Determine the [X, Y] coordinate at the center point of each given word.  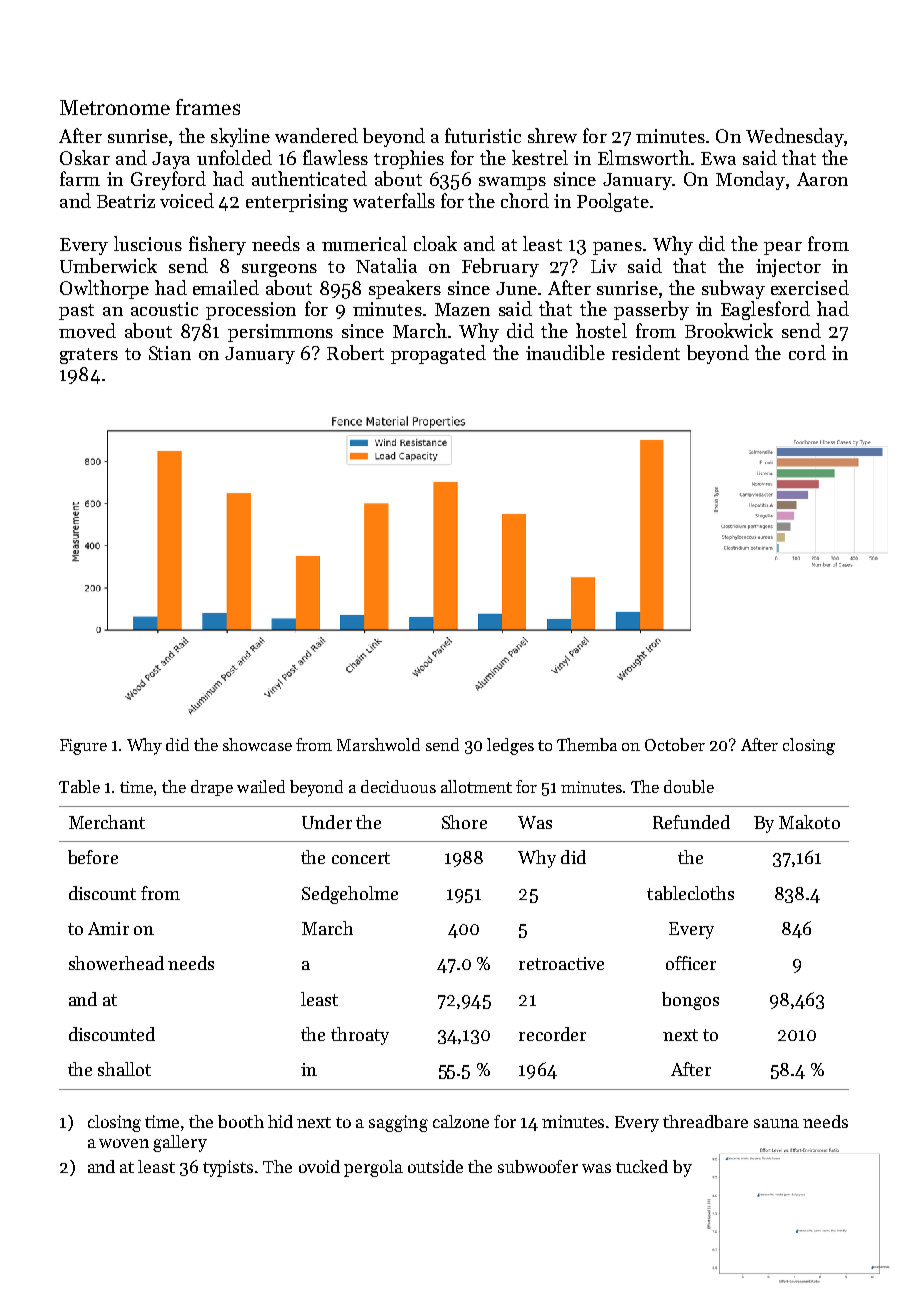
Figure [83, 747]
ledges [510, 746]
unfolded [234, 157]
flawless [335, 157]
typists [228, 1168]
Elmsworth [644, 157]
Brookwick [729, 330]
